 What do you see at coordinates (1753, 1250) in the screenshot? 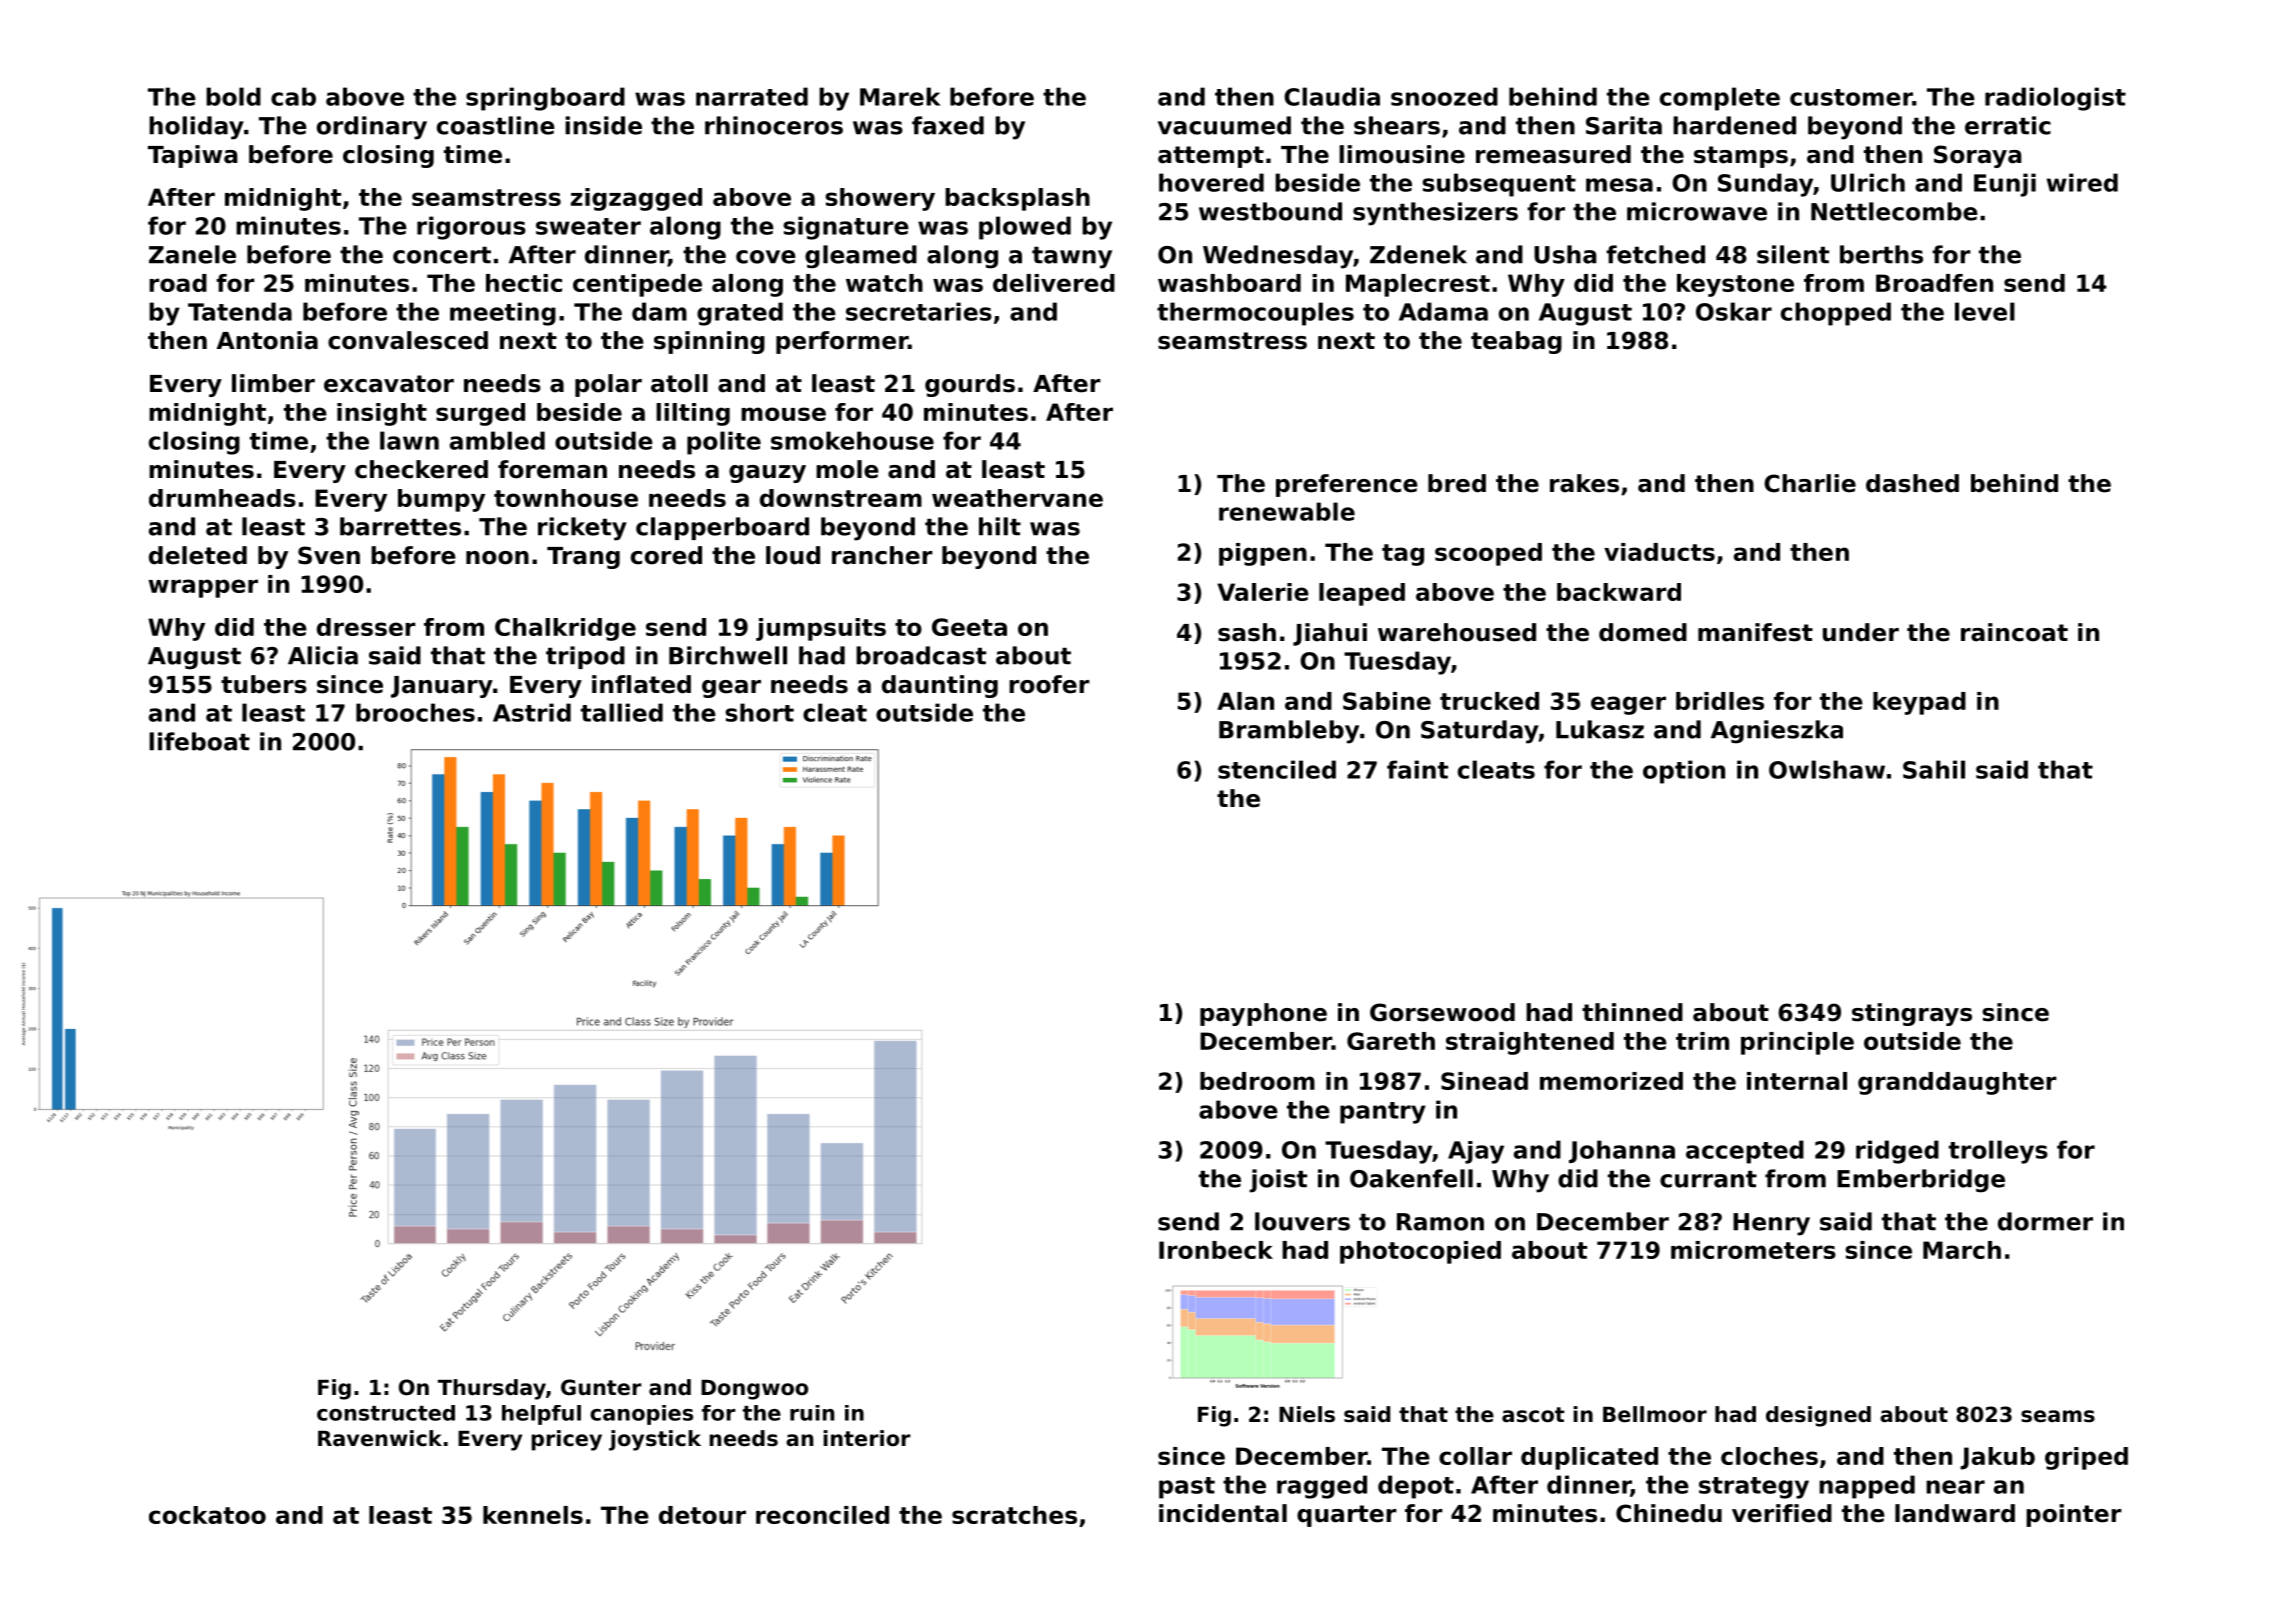
I see `micrometers` at bounding box center [1753, 1250].
